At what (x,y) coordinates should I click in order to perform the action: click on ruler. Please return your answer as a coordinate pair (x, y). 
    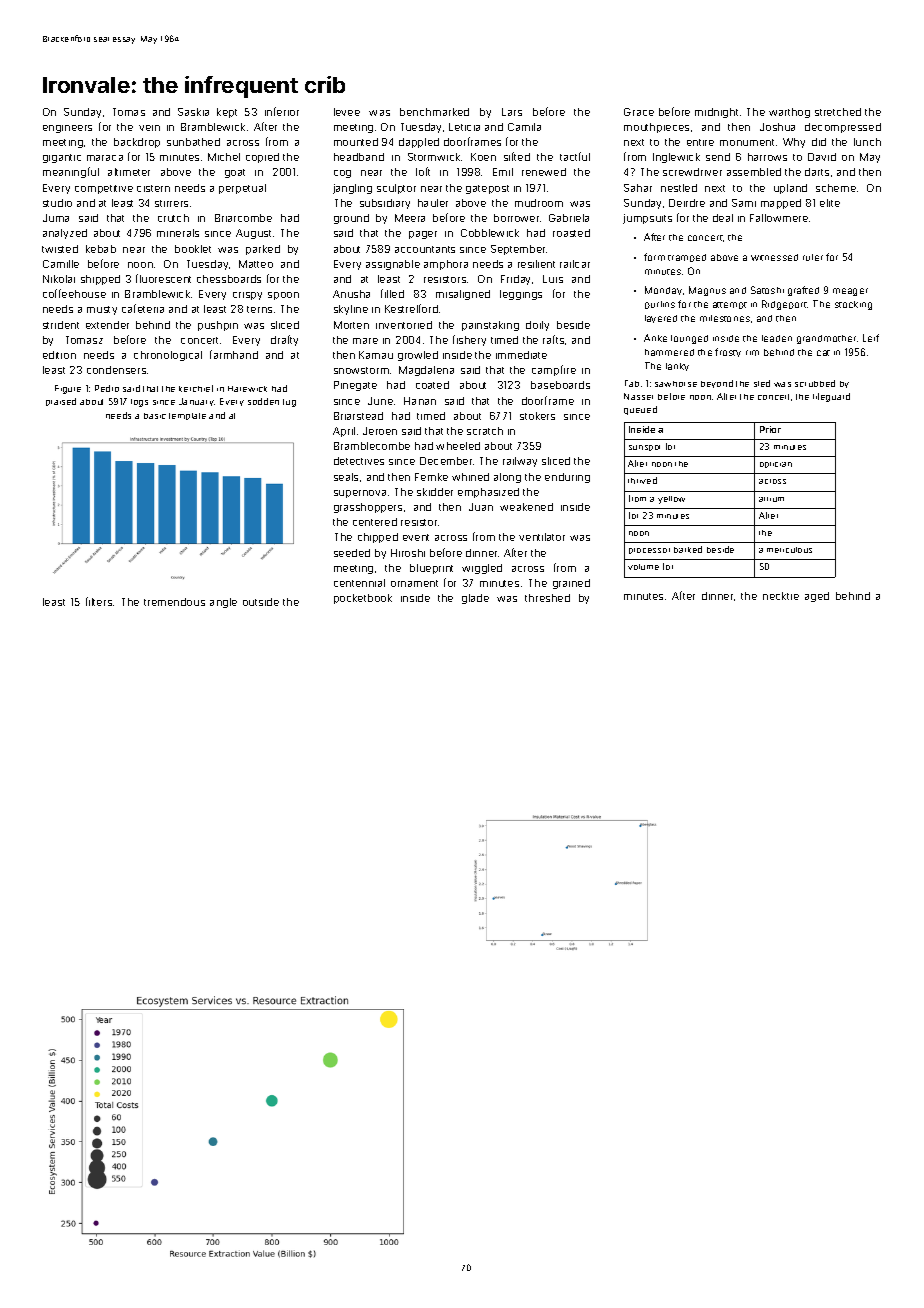
    Looking at the image, I should click on (813, 257).
